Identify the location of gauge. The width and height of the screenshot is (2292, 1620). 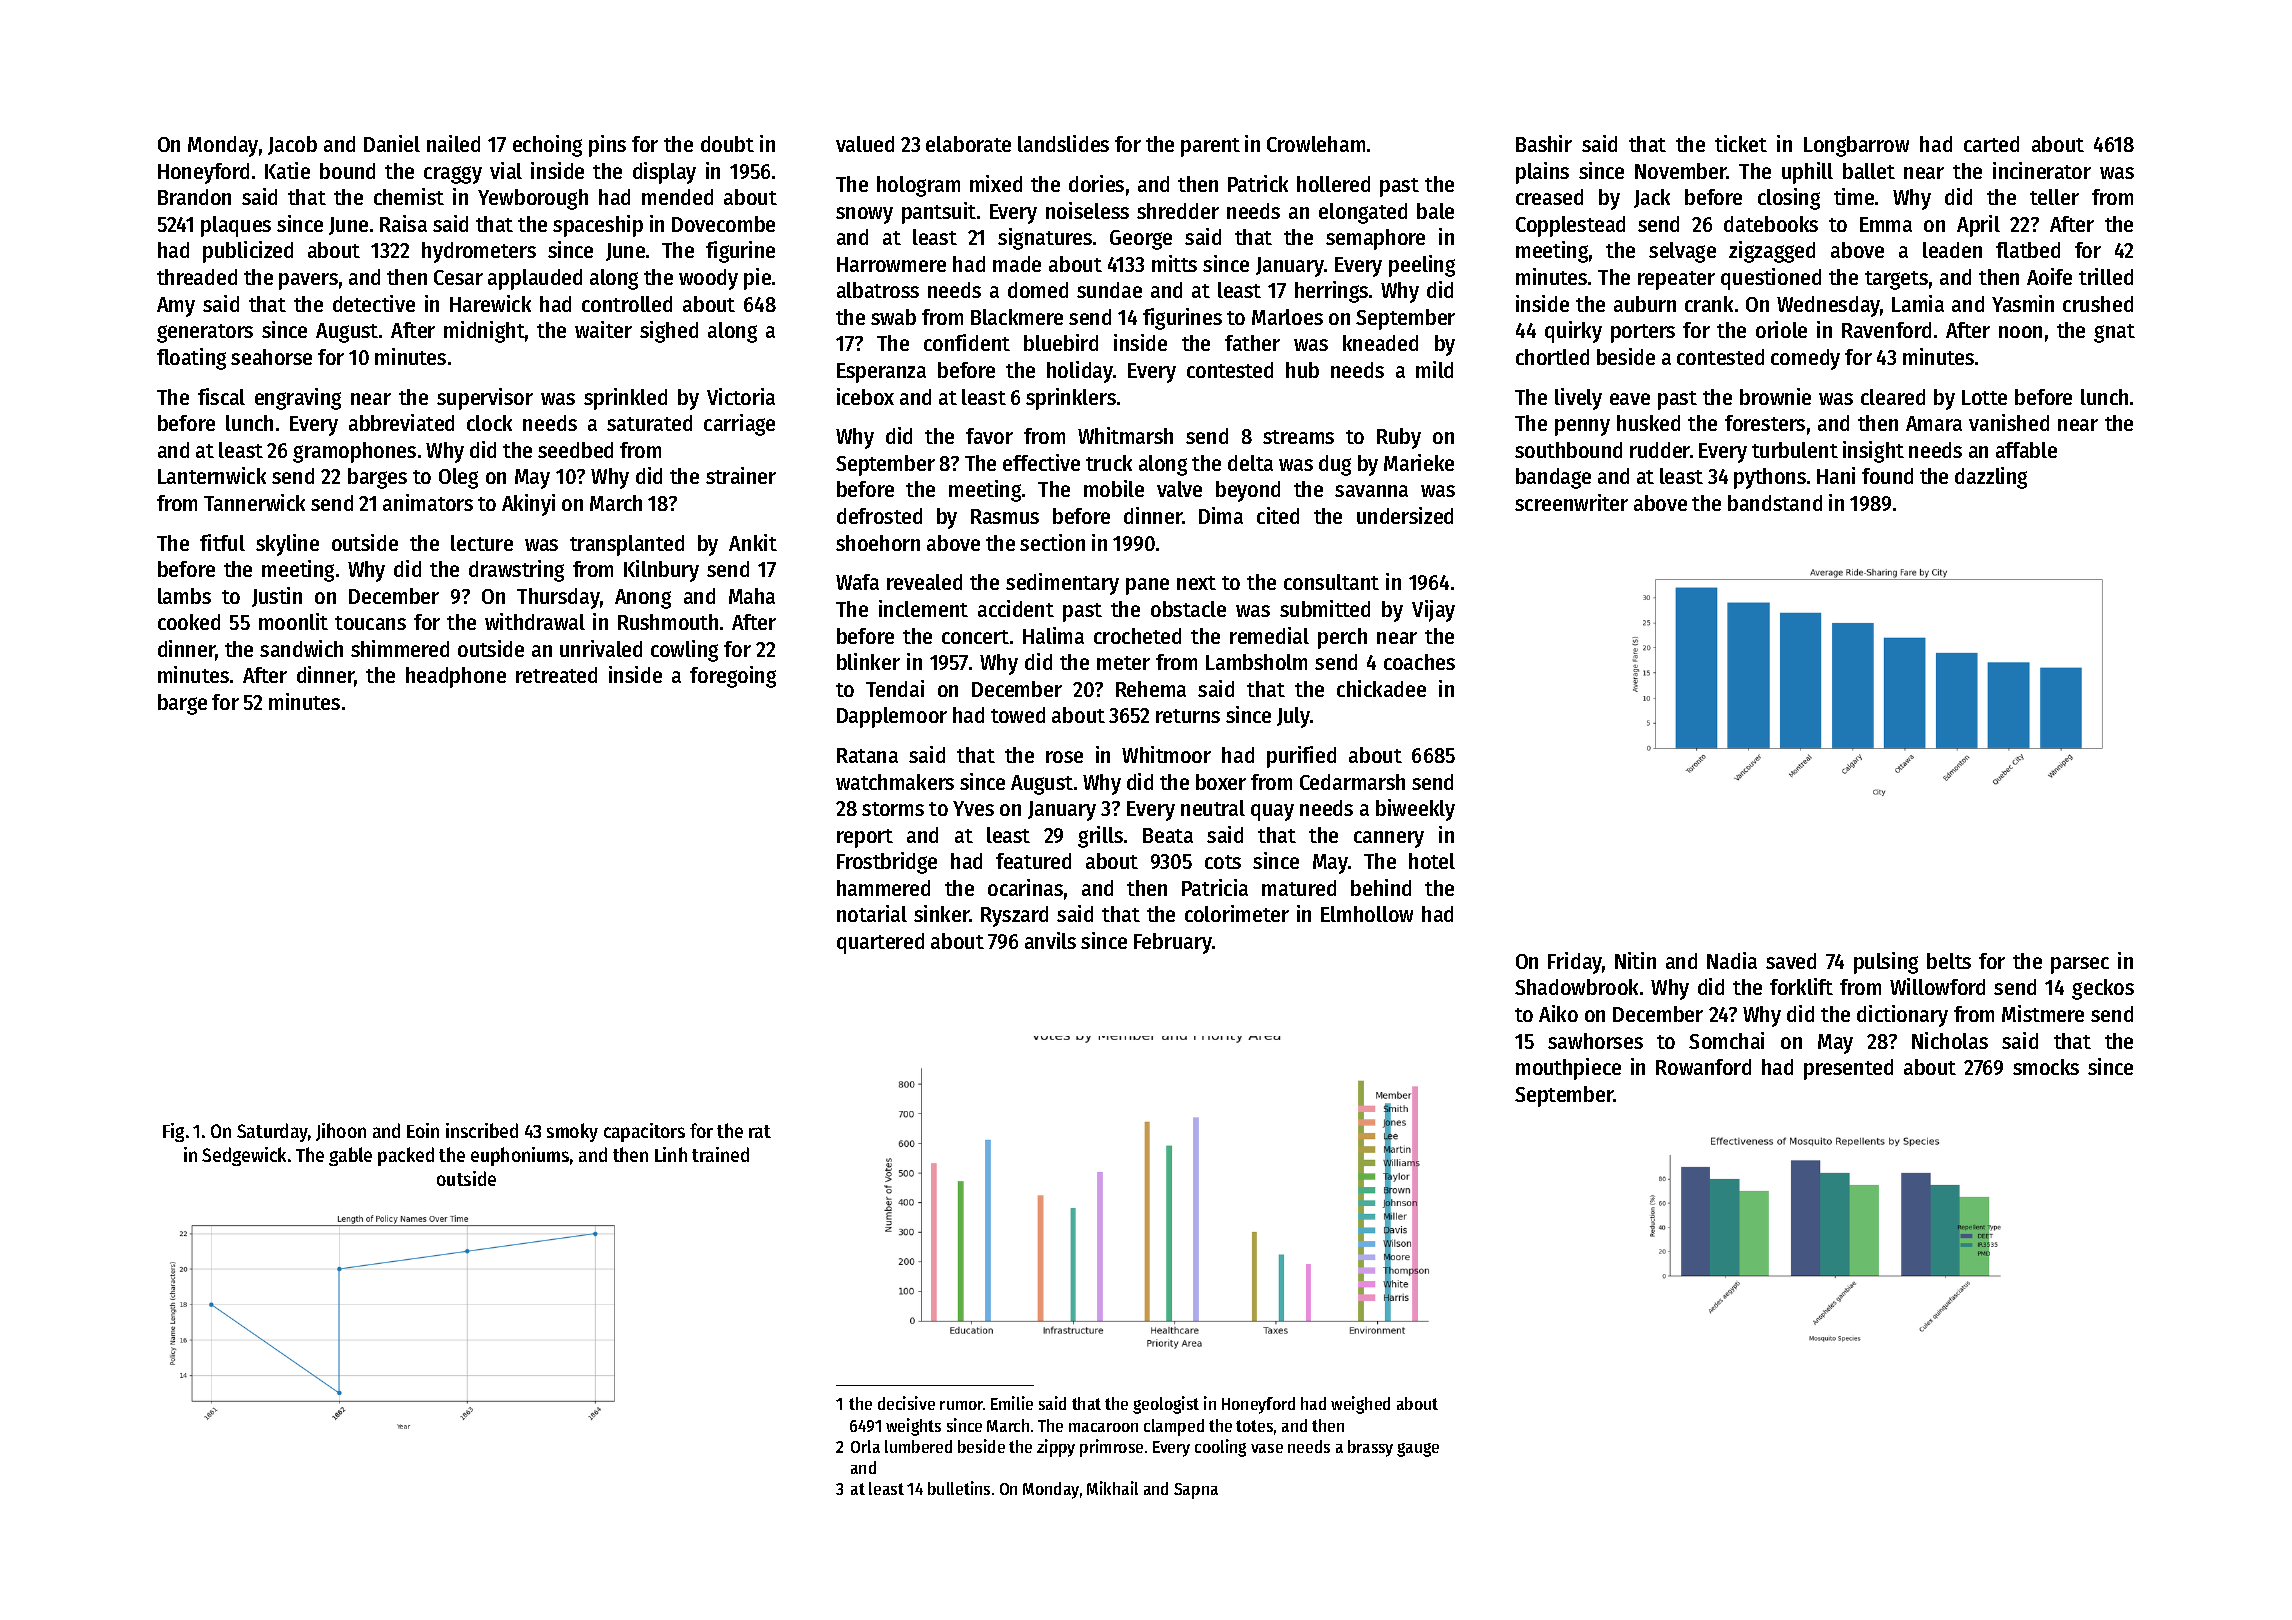
(1418, 1450).
